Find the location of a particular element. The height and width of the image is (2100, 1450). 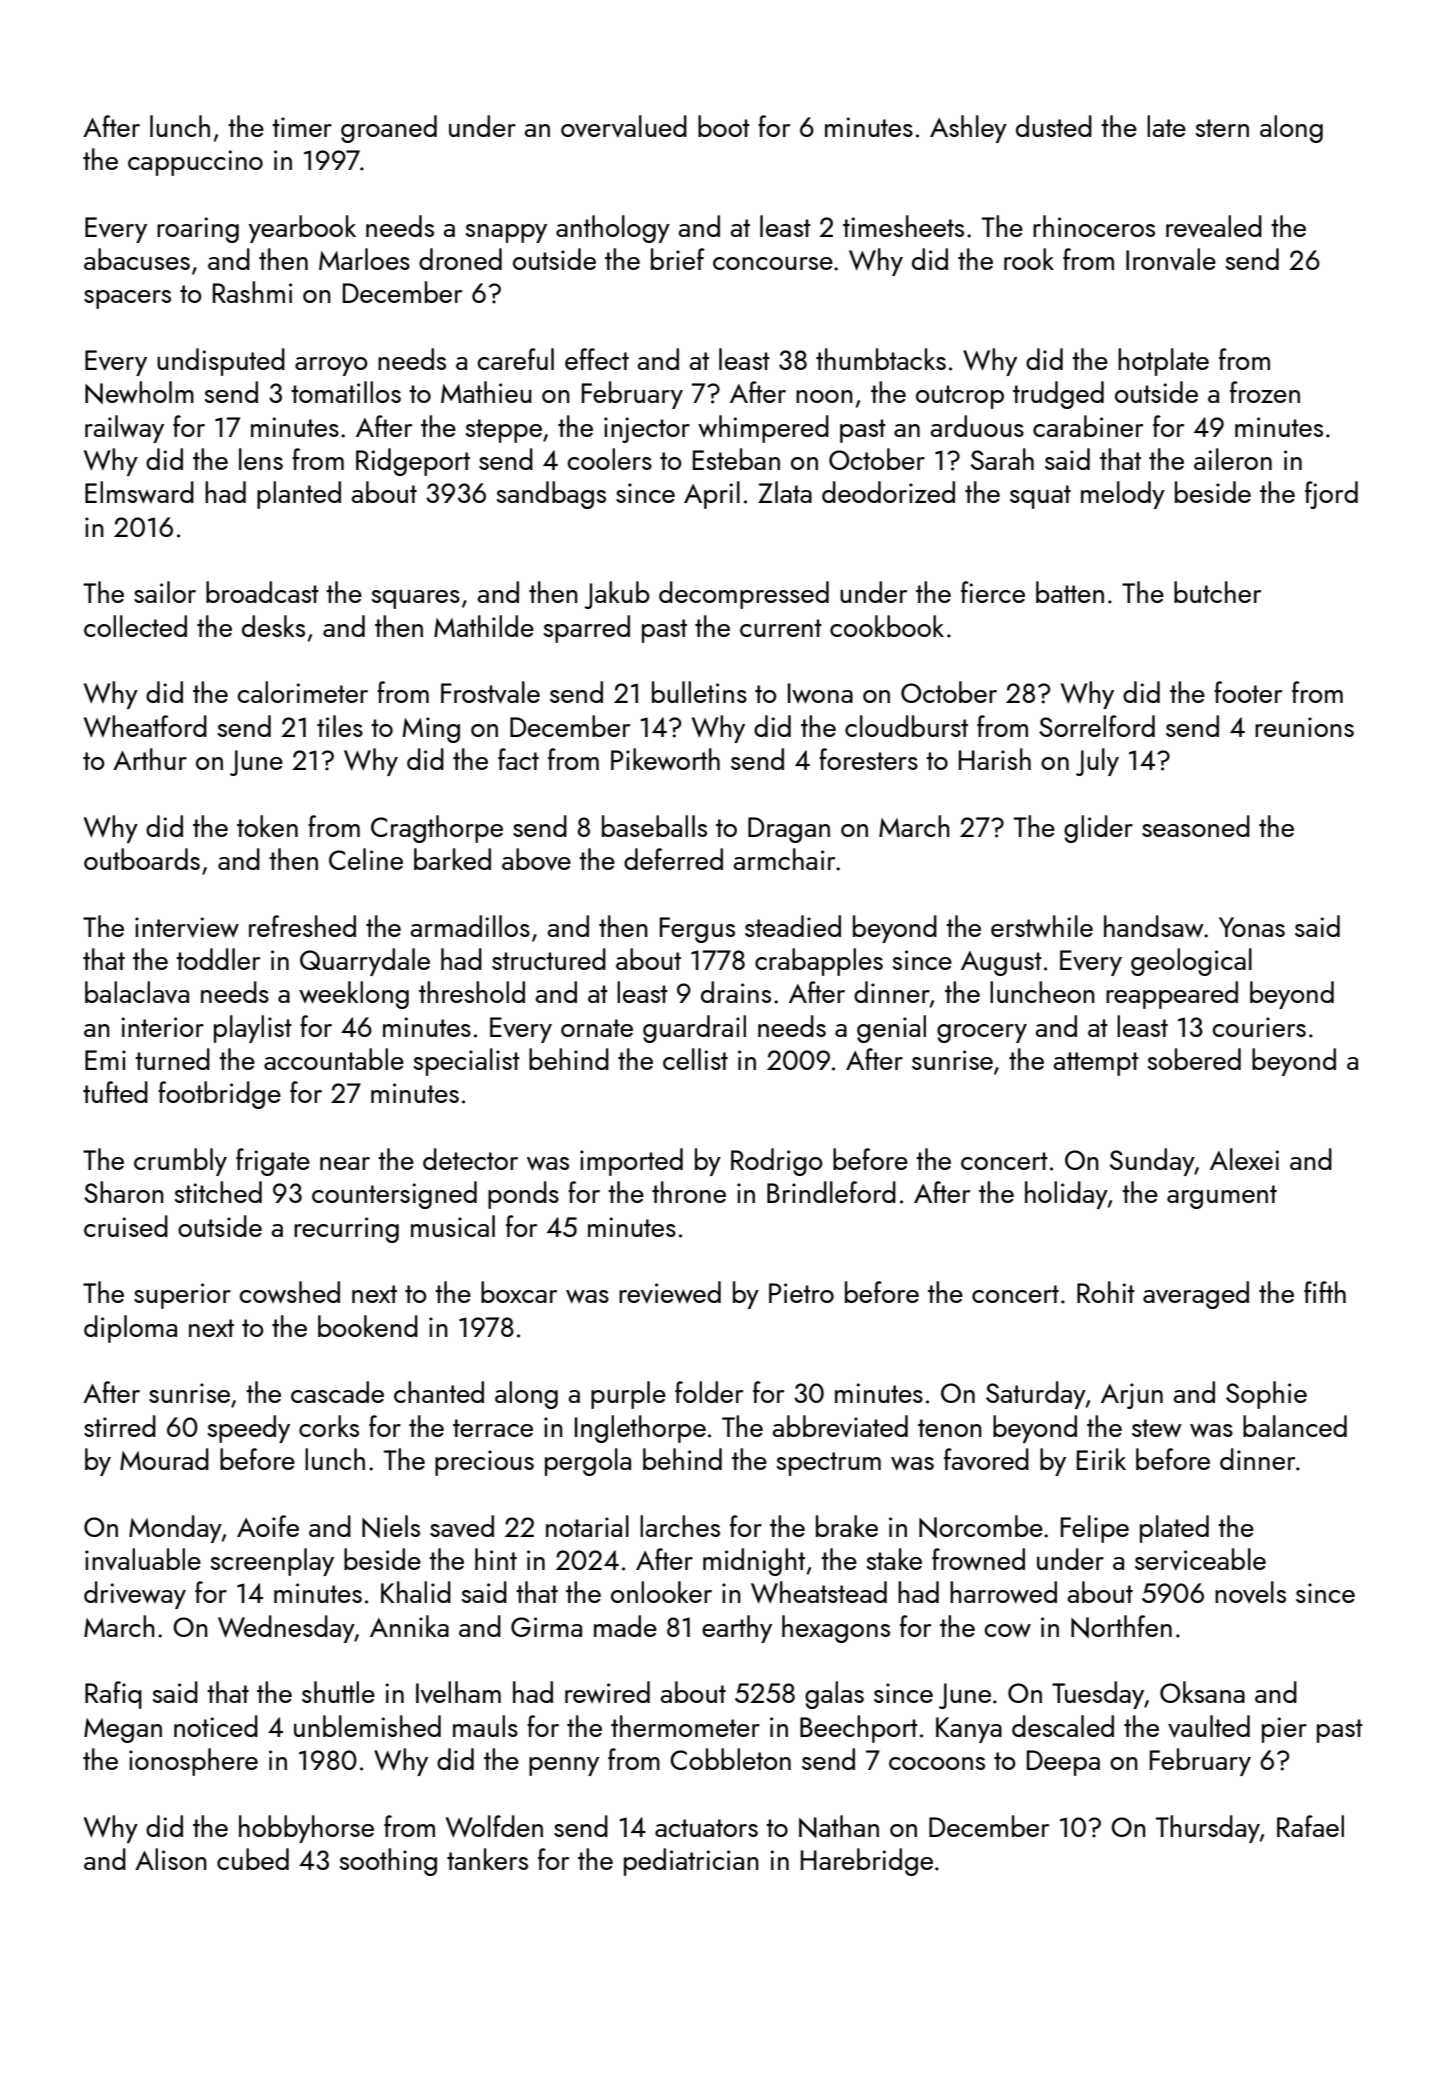

cubed is located at coordinates (253, 1859).
